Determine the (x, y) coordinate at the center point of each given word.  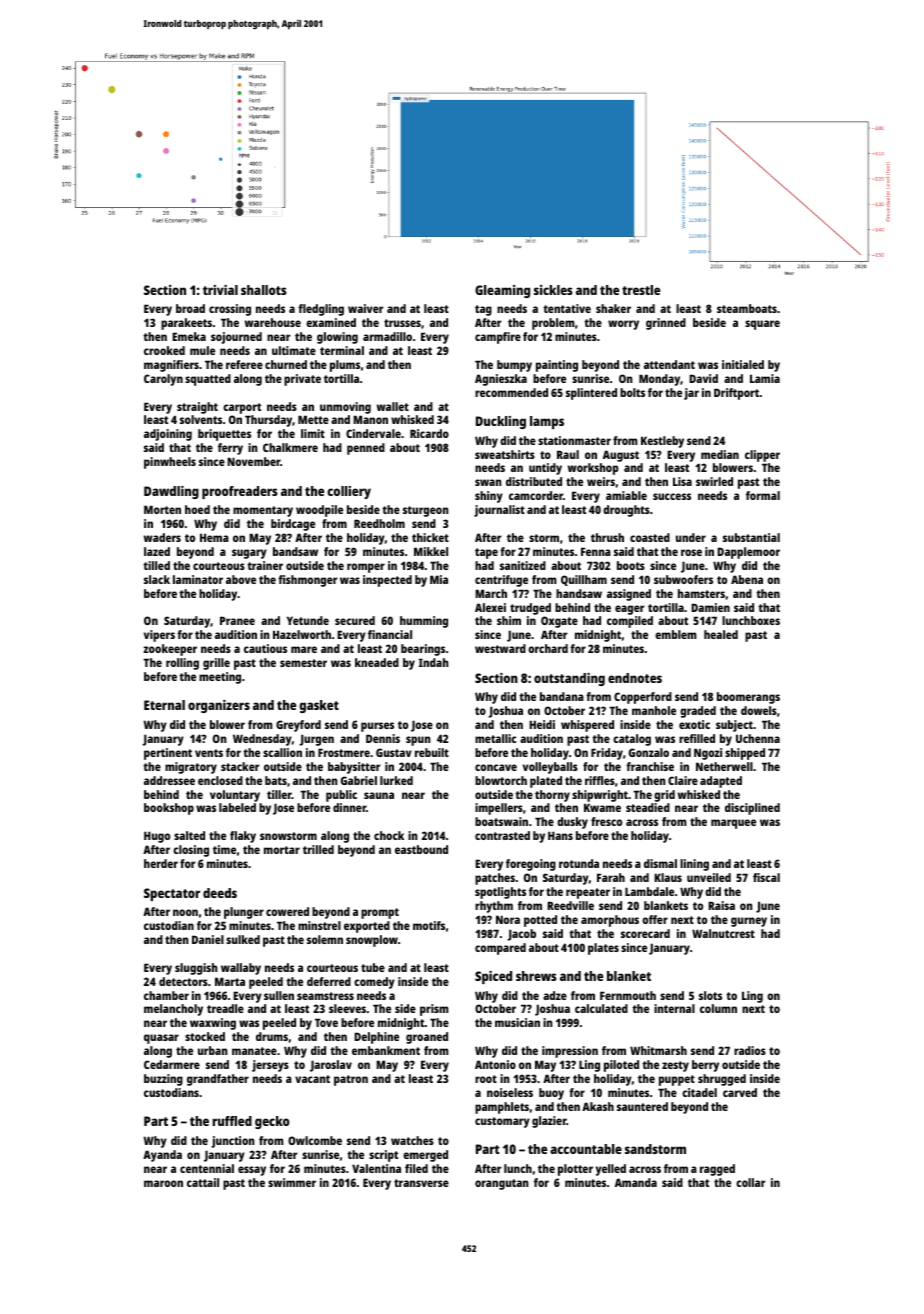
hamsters (701, 593)
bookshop (169, 809)
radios (750, 1050)
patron (351, 1080)
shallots (264, 290)
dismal (660, 863)
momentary (263, 511)
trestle (641, 290)
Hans (560, 835)
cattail (203, 1182)
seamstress (325, 996)
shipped (745, 754)
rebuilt (432, 752)
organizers (219, 706)
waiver (365, 308)
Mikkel (431, 551)
